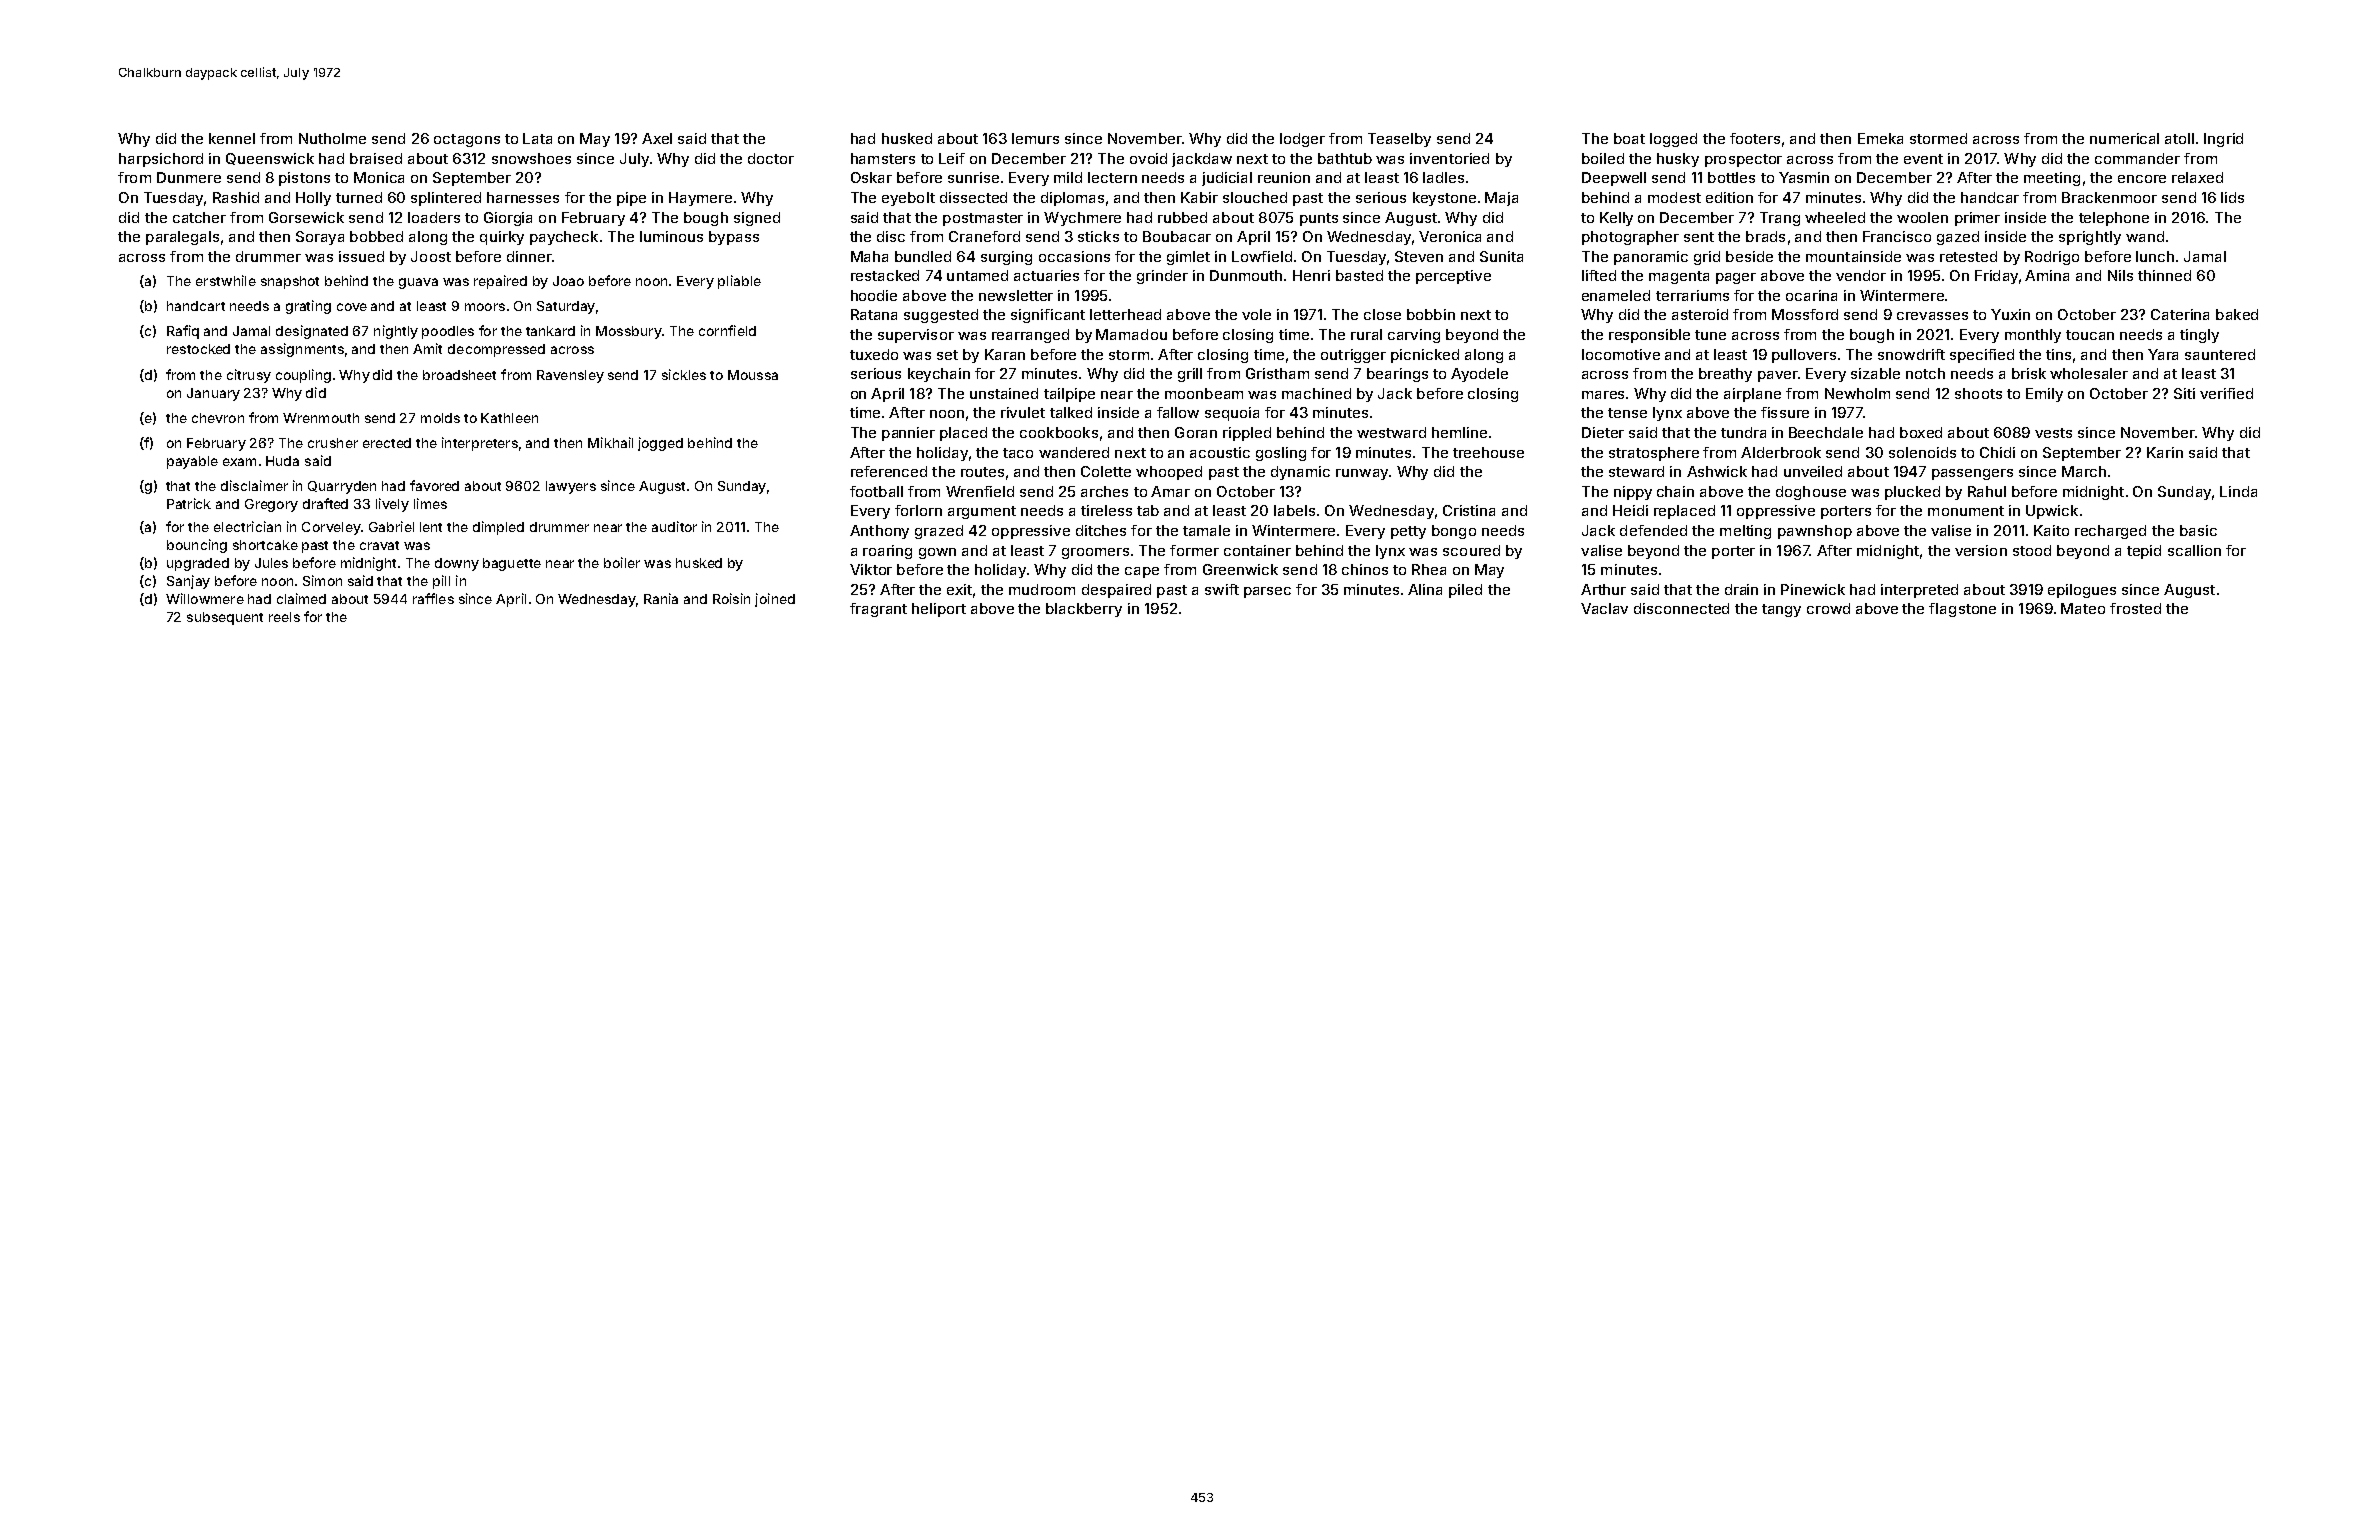 Image resolution: width=2380 pixels, height=1540 pixels. Describe the element at coordinates (947, 355) in the document. I see `set` at that location.
